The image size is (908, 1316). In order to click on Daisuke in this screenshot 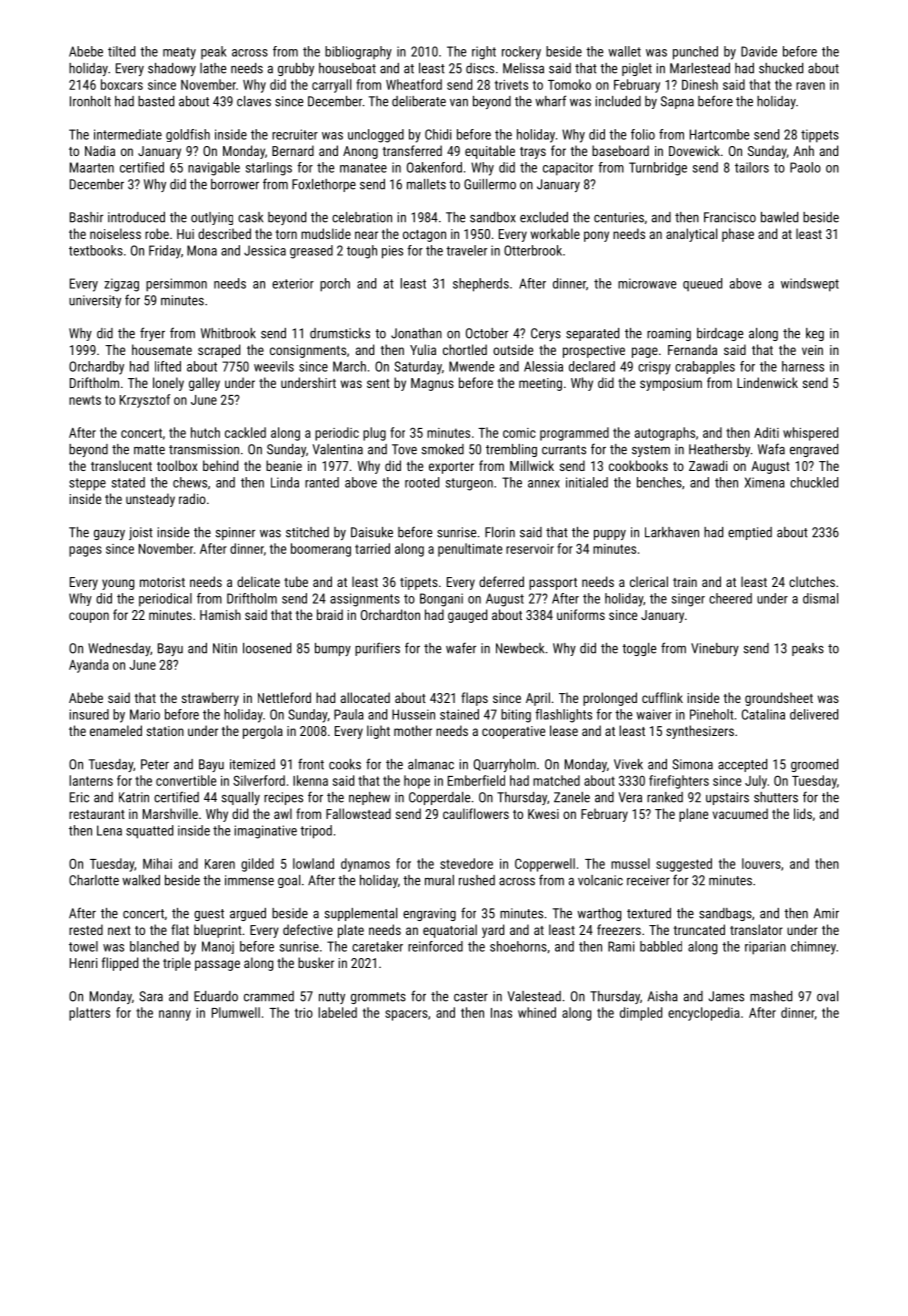, I will do `click(372, 532)`.
